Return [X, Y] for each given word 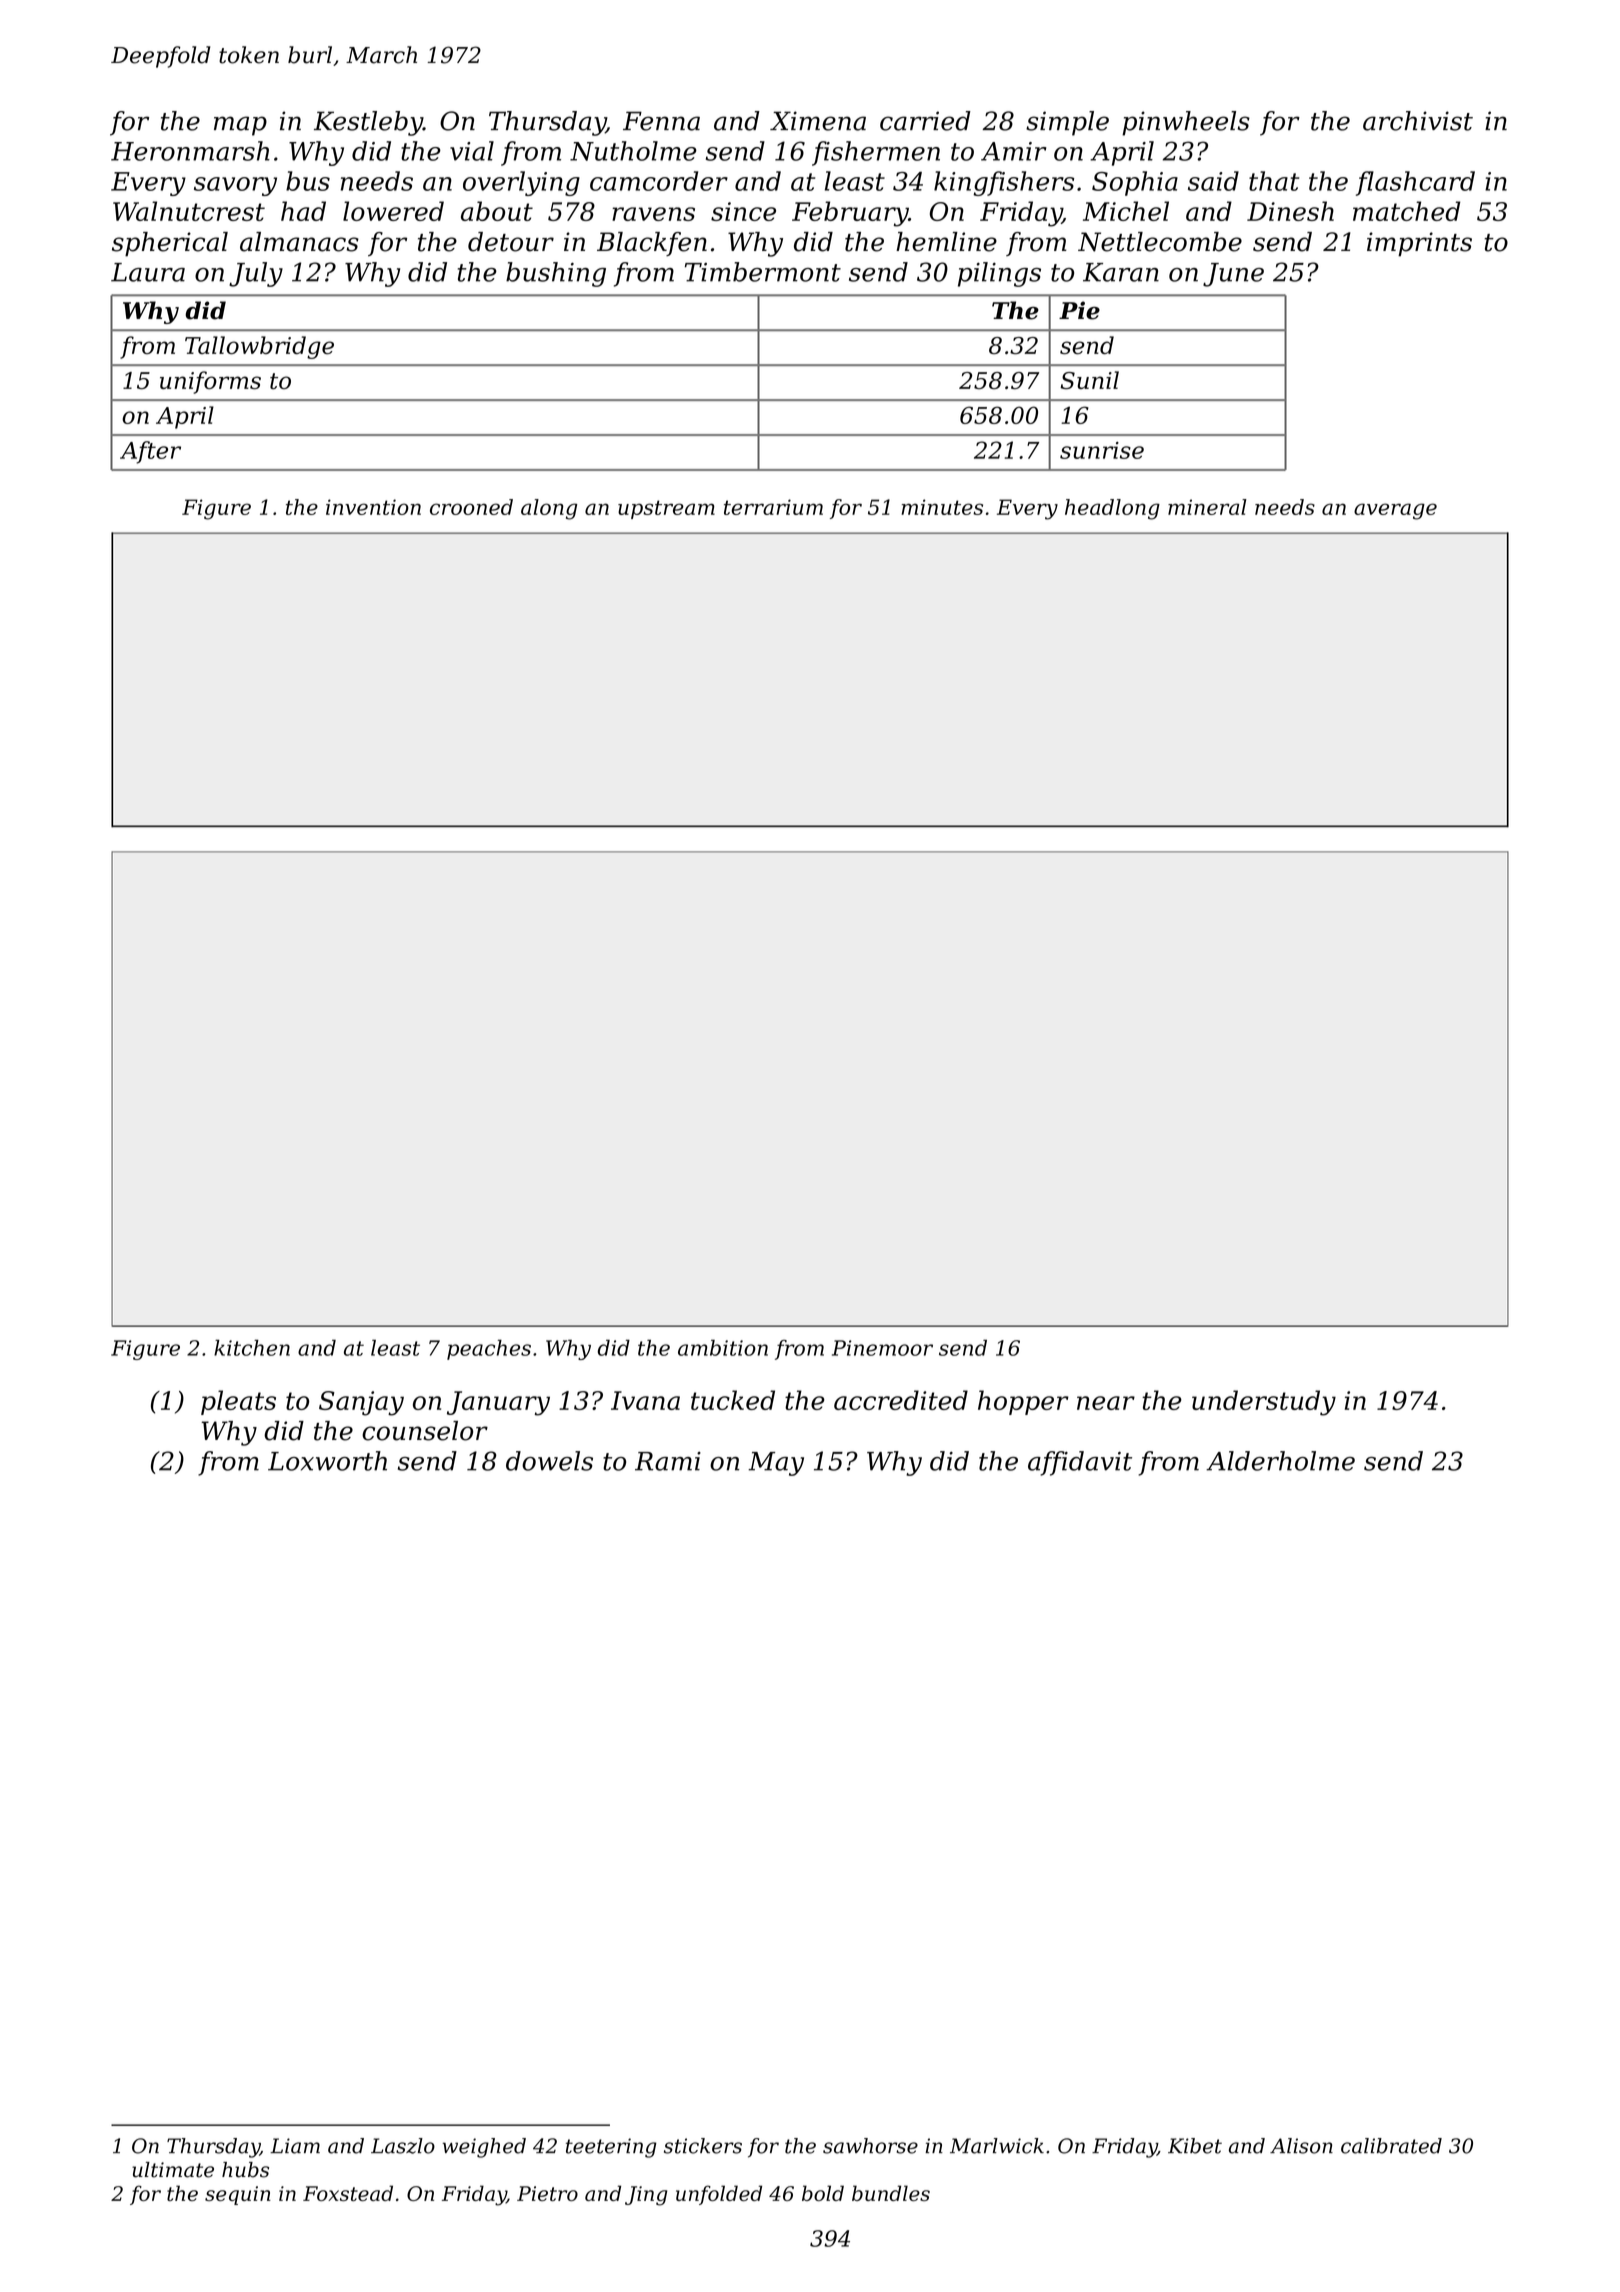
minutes [942, 507]
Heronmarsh [190, 151]
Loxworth [327, 1461]
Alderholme [1280, 1461]
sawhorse [870, 2146]
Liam [295, 2146]
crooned [471, 507]
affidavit [1080, 1463]
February [850, 214]
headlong [1112, 509]
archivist [1418, 121]
